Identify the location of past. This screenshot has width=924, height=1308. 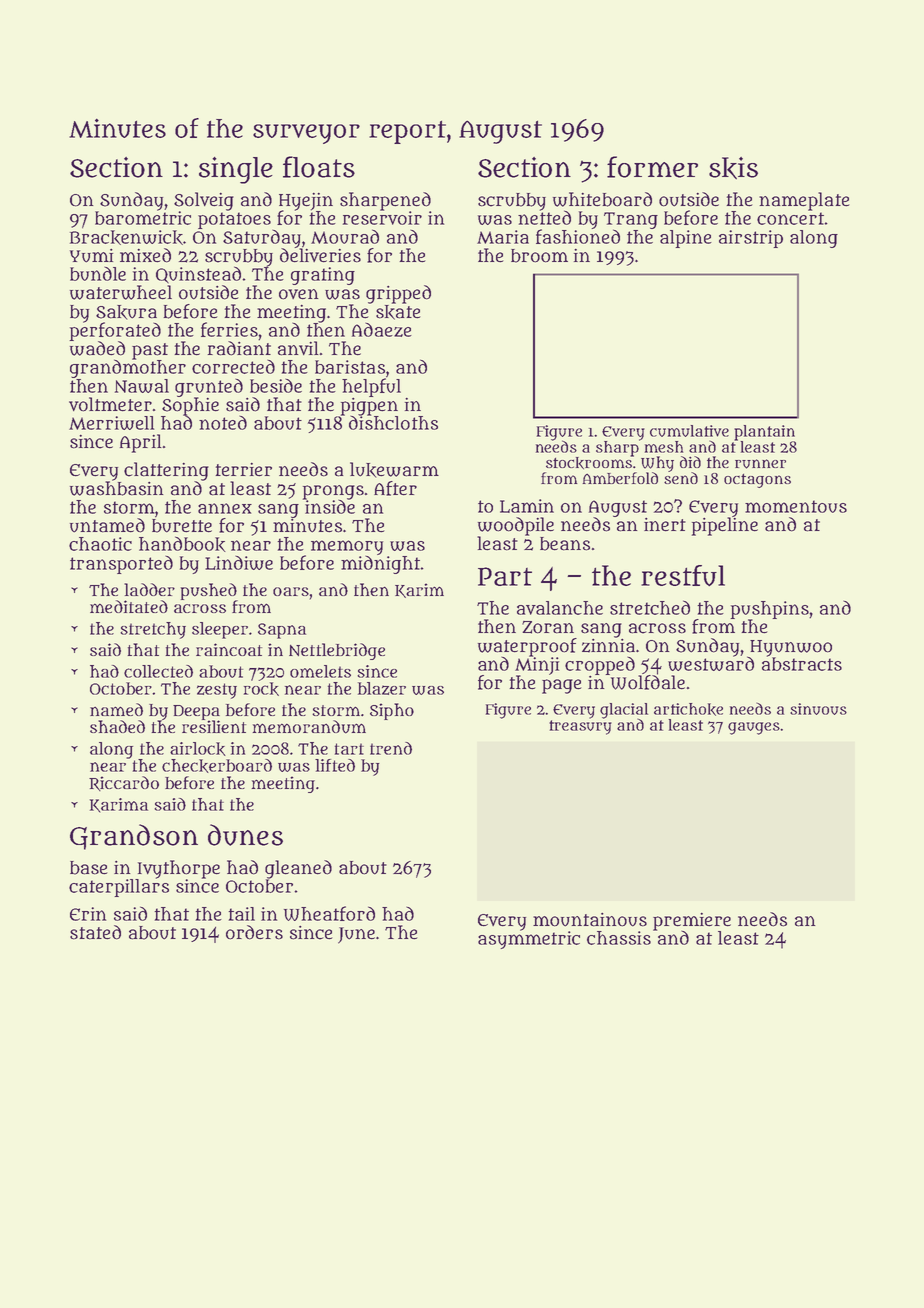
(150, 351).
